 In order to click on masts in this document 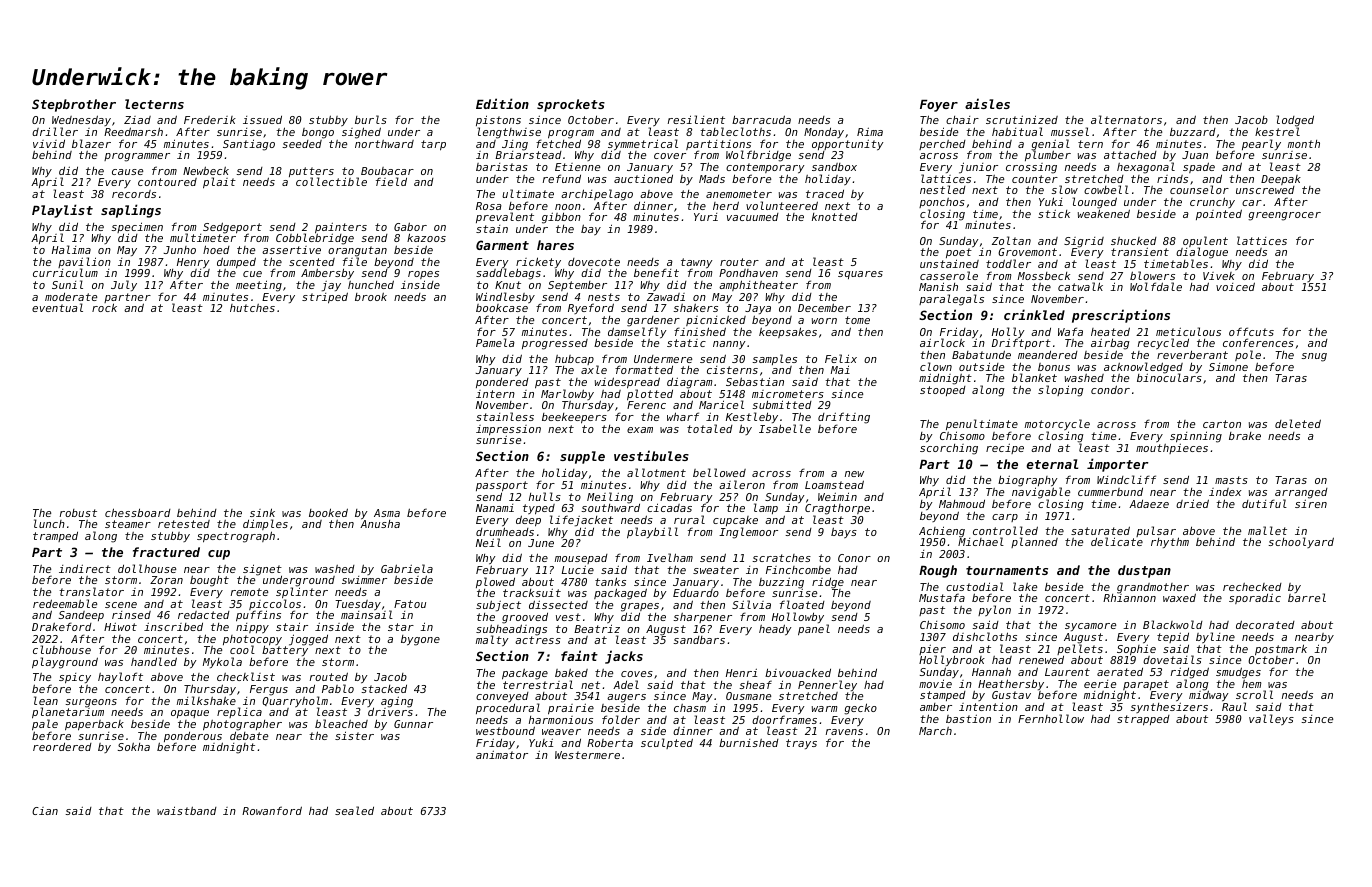, I will do `click(1231, 480)`.
